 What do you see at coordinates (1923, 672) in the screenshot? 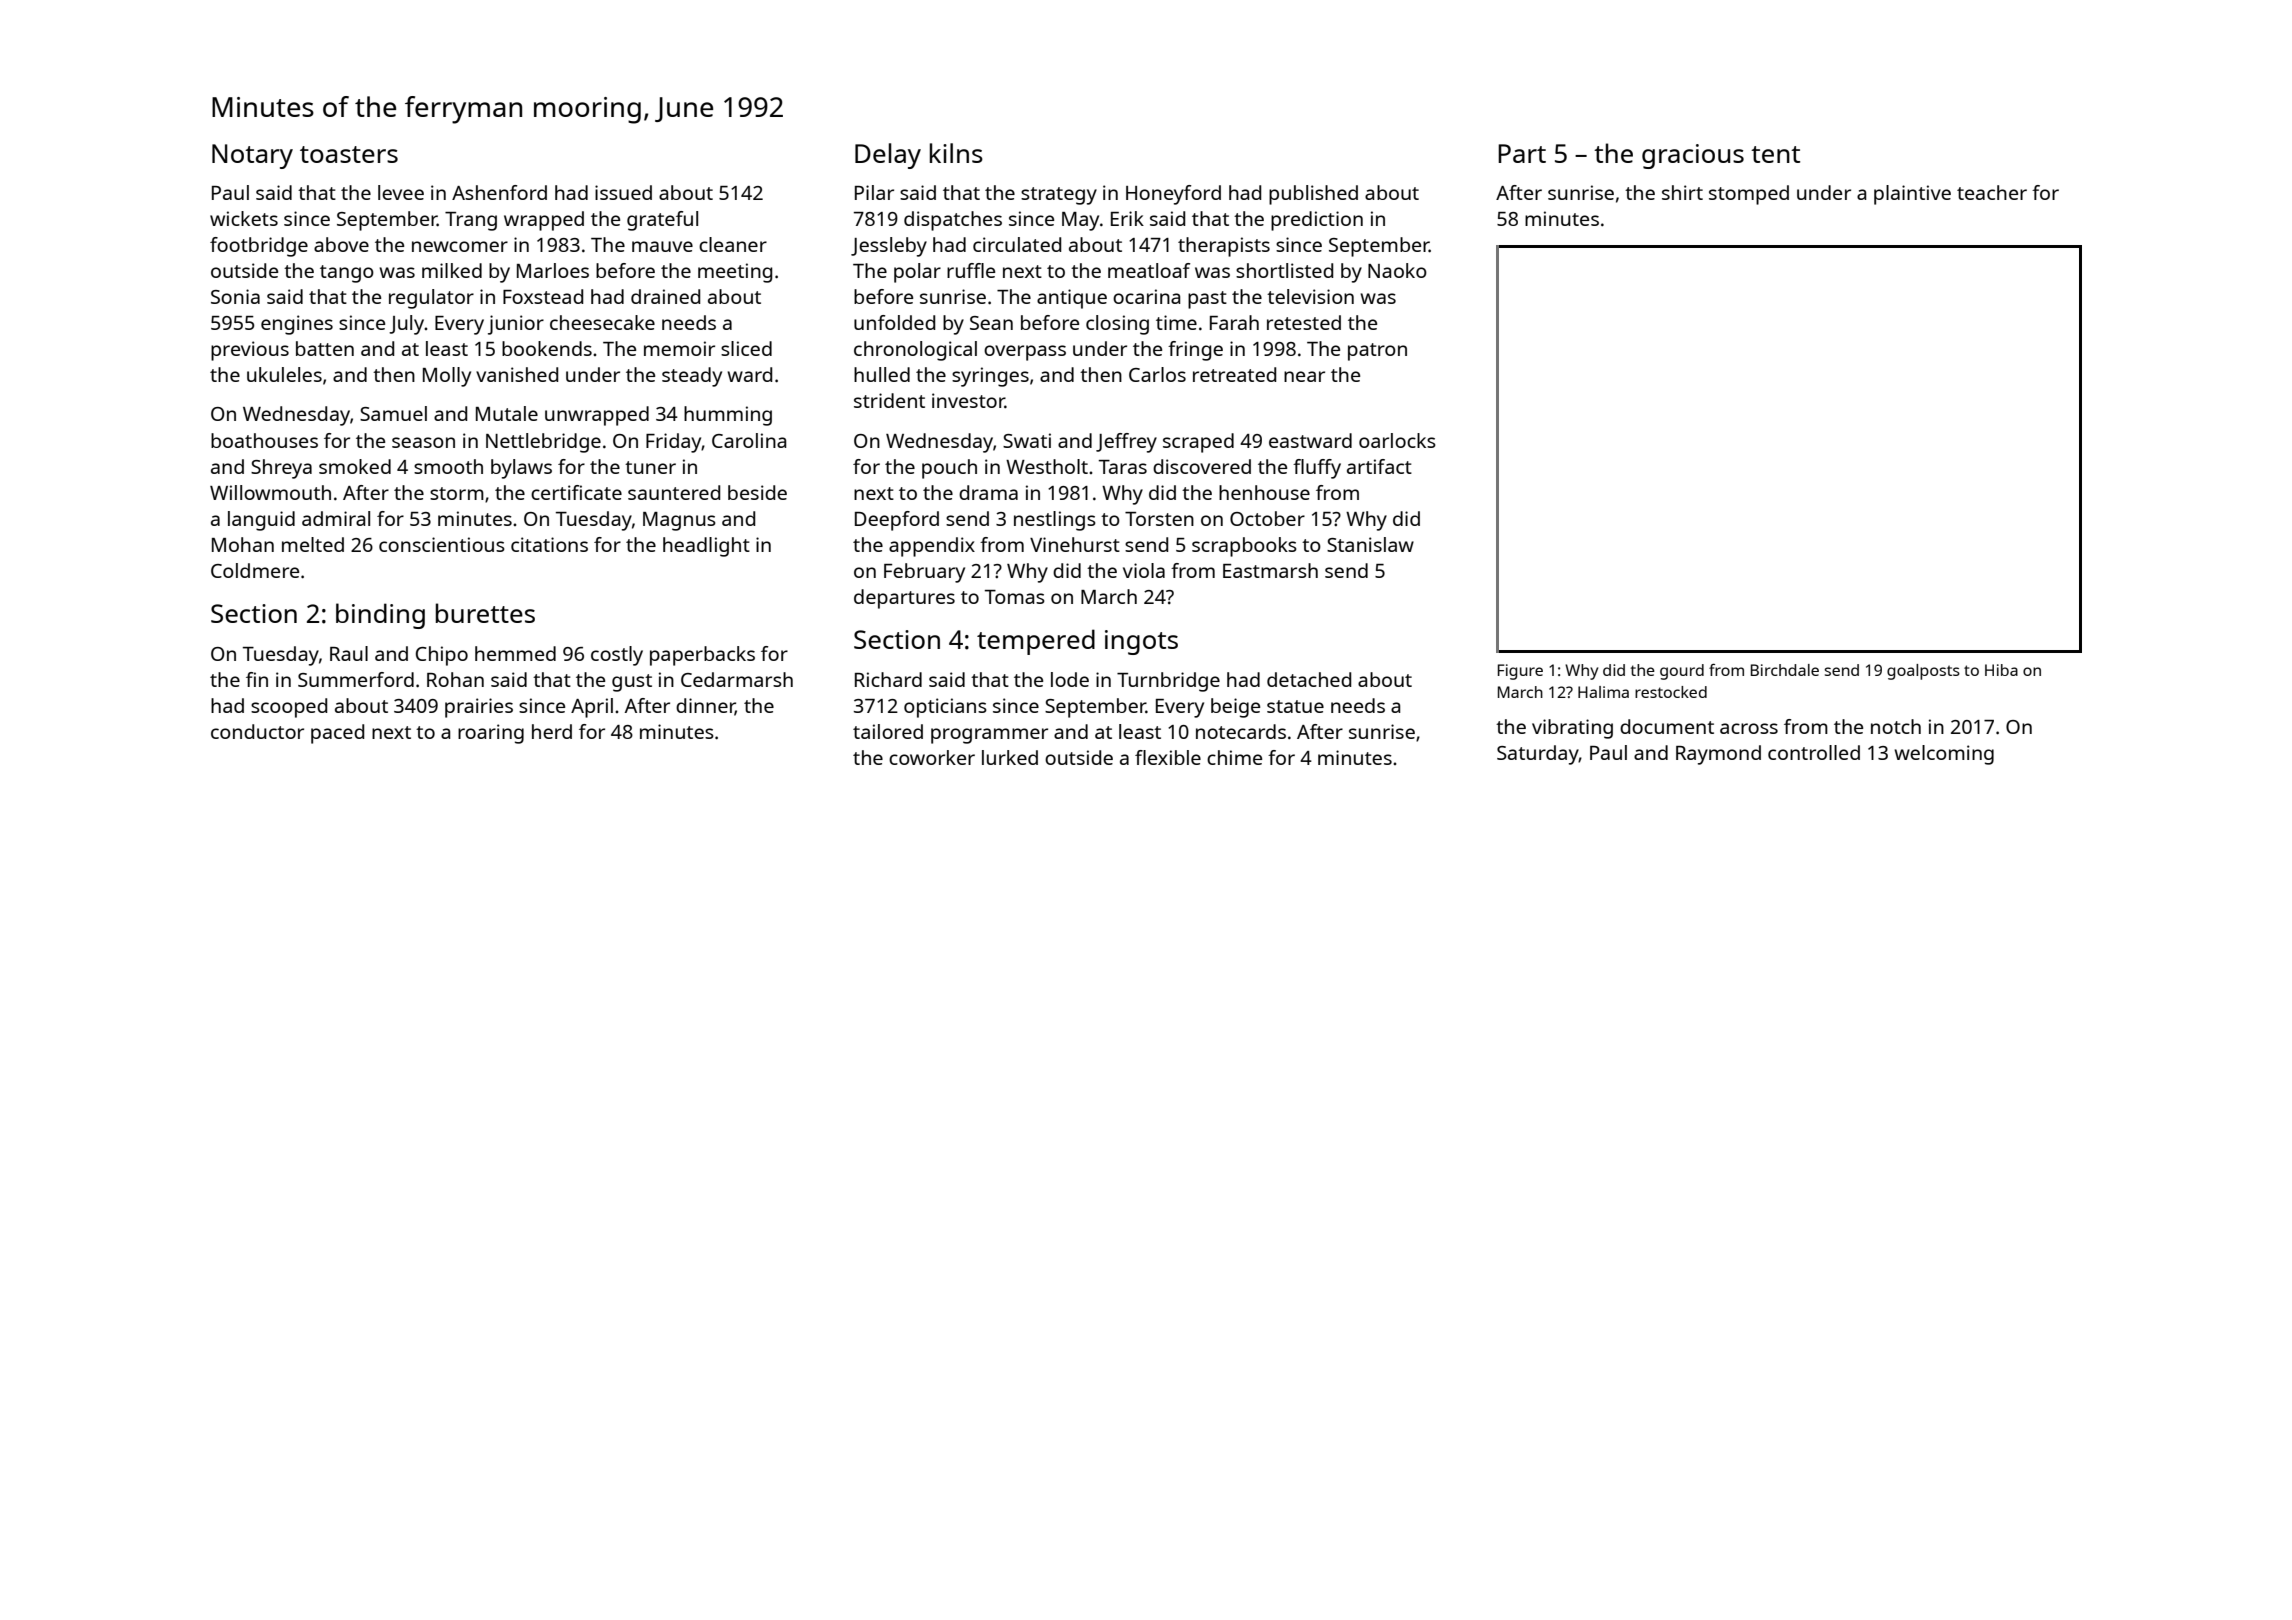
I see `goalposts` at bounding box center [1923, 672].
